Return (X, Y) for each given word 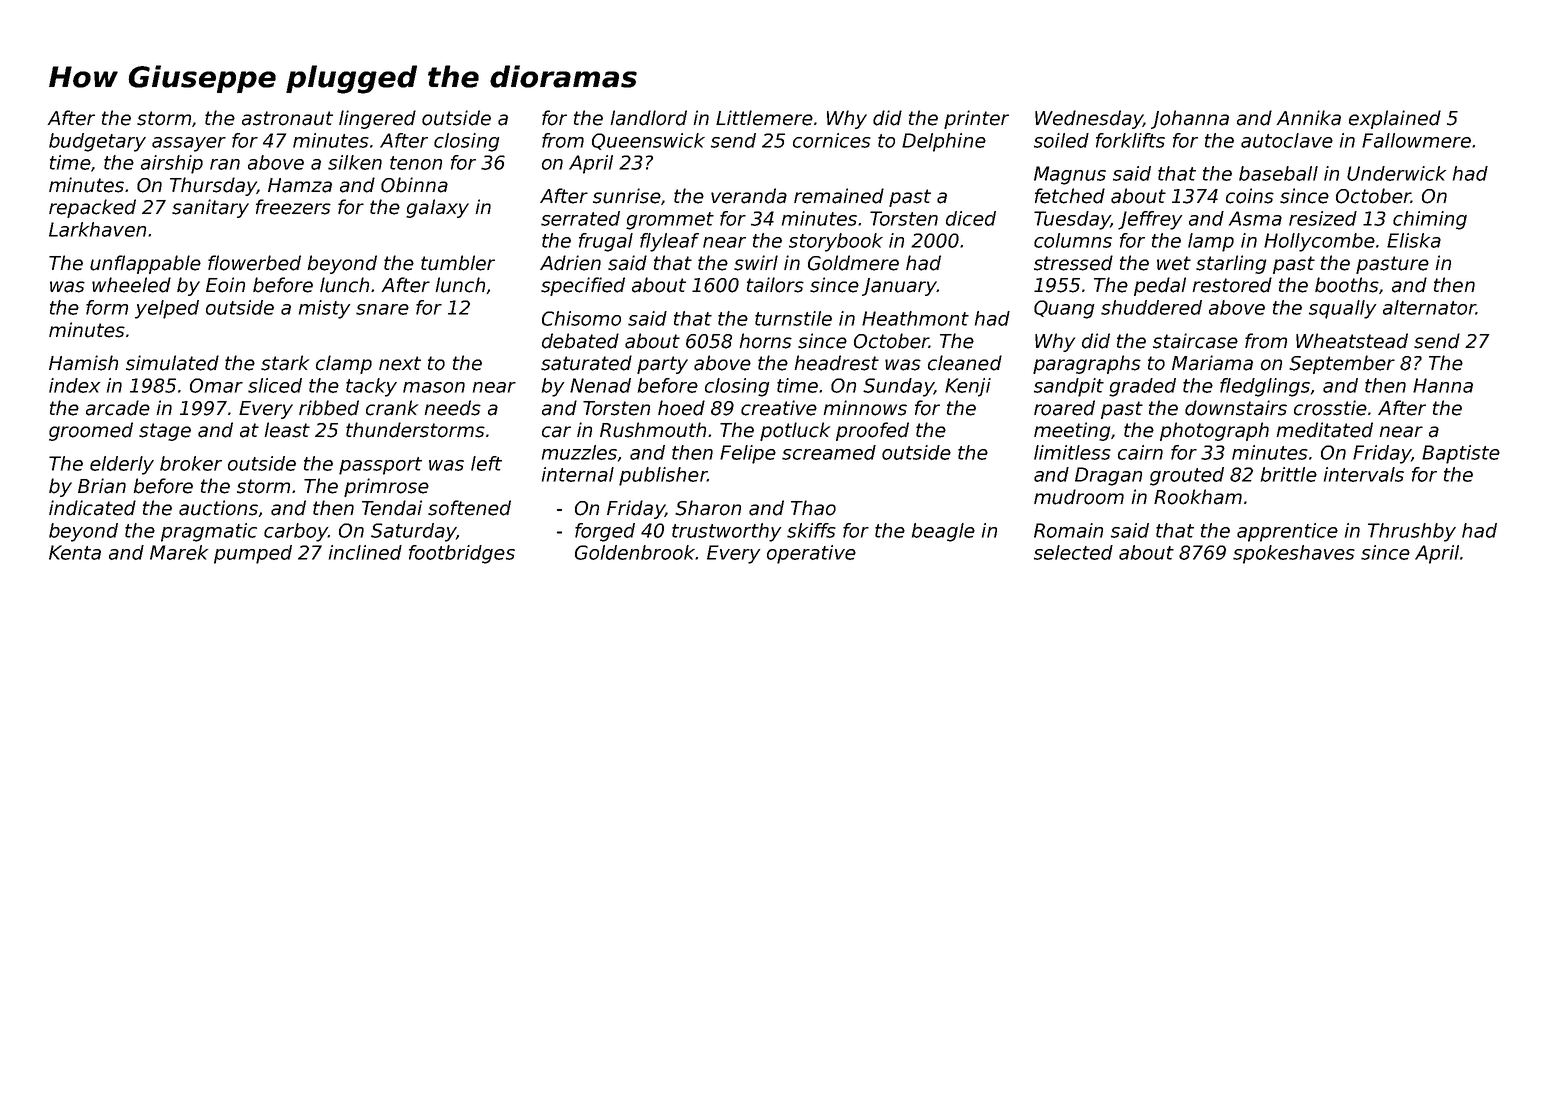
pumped (253, 554)
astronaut (287, 118)
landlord (649, 118)
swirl (756, 263)
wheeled (131, 285)
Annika (1309, 118)
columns (1073, 240)
